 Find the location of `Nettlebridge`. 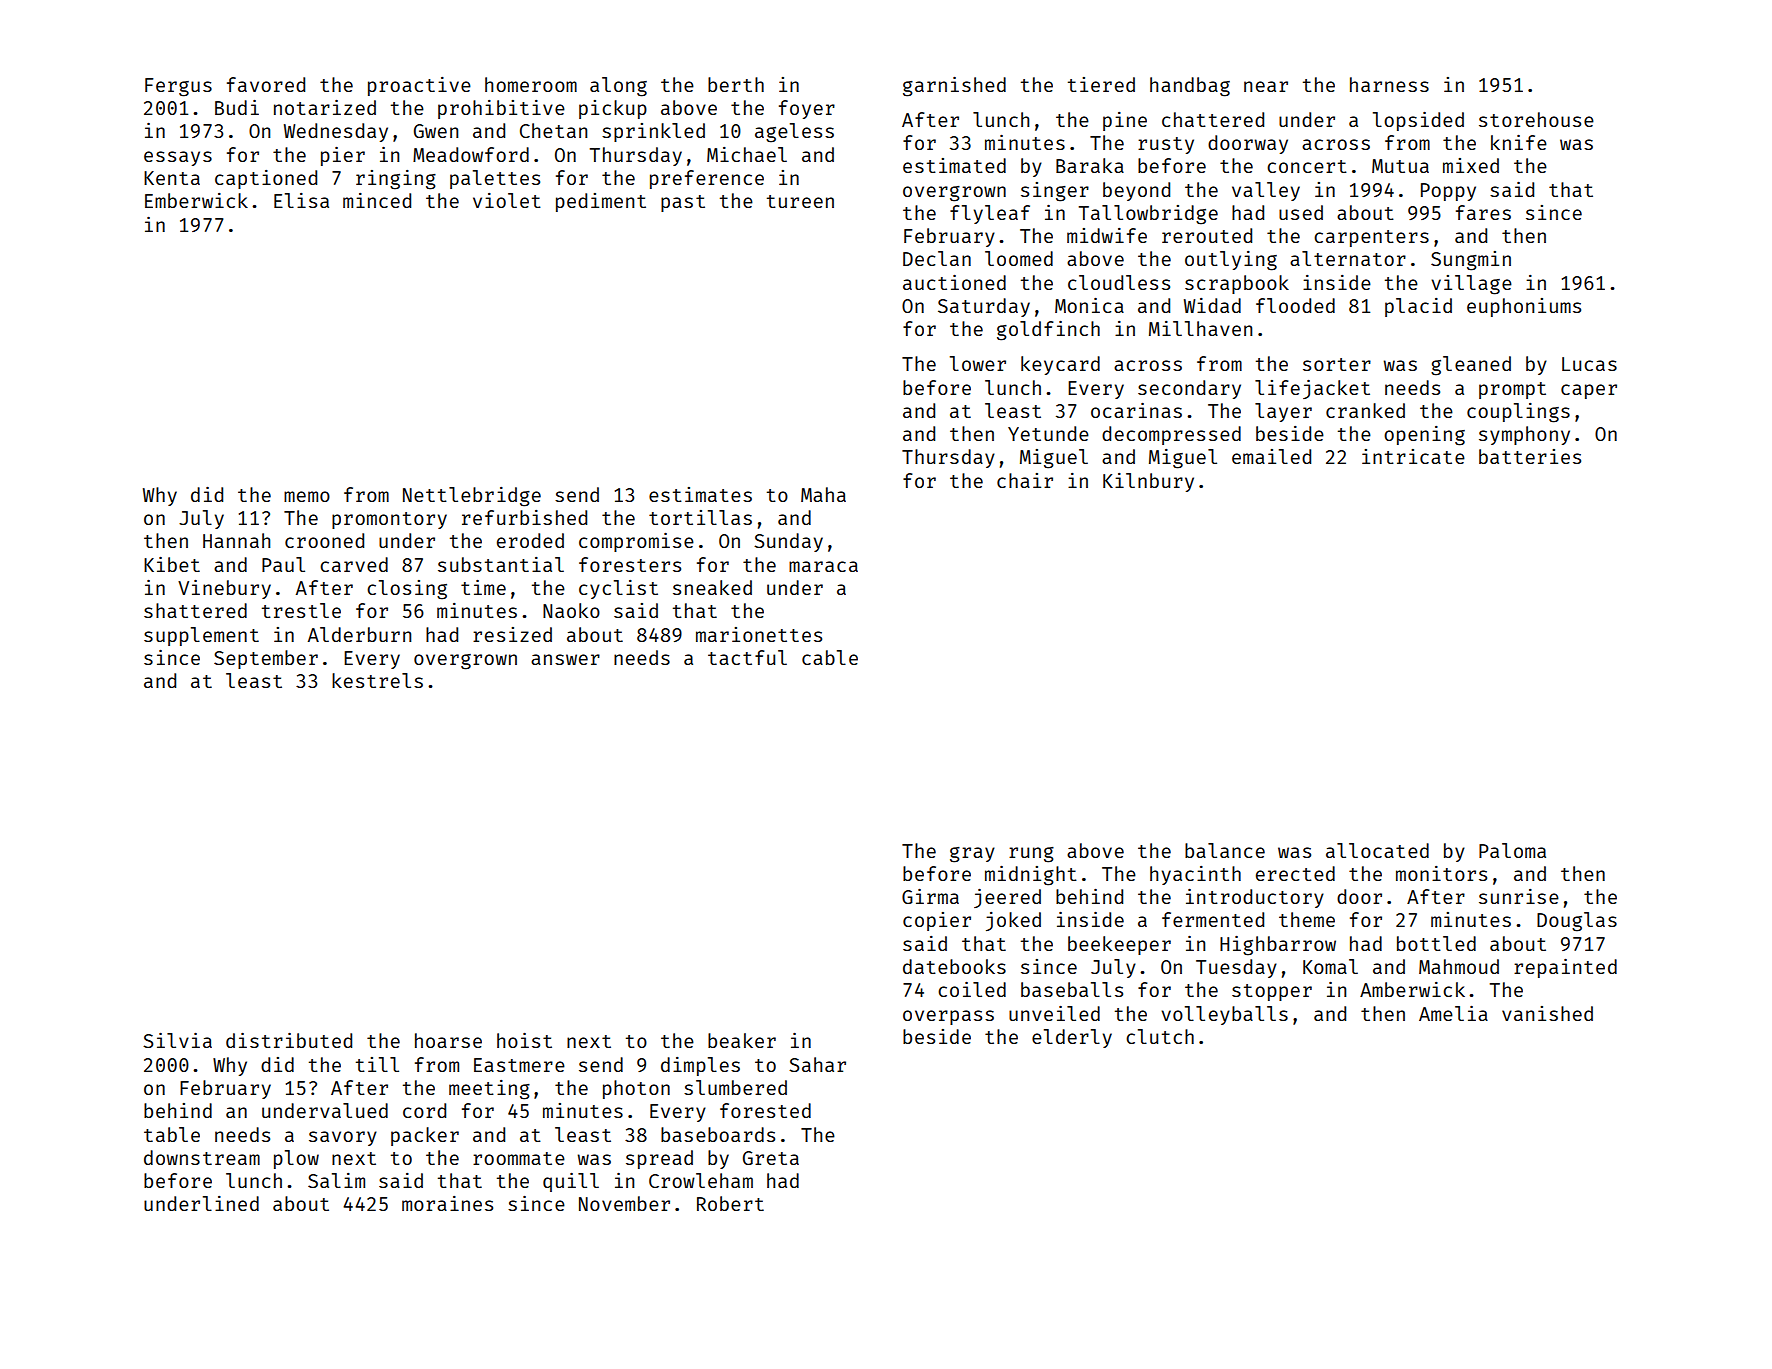

Nettlebridge is located at coordinates (472, 497).
